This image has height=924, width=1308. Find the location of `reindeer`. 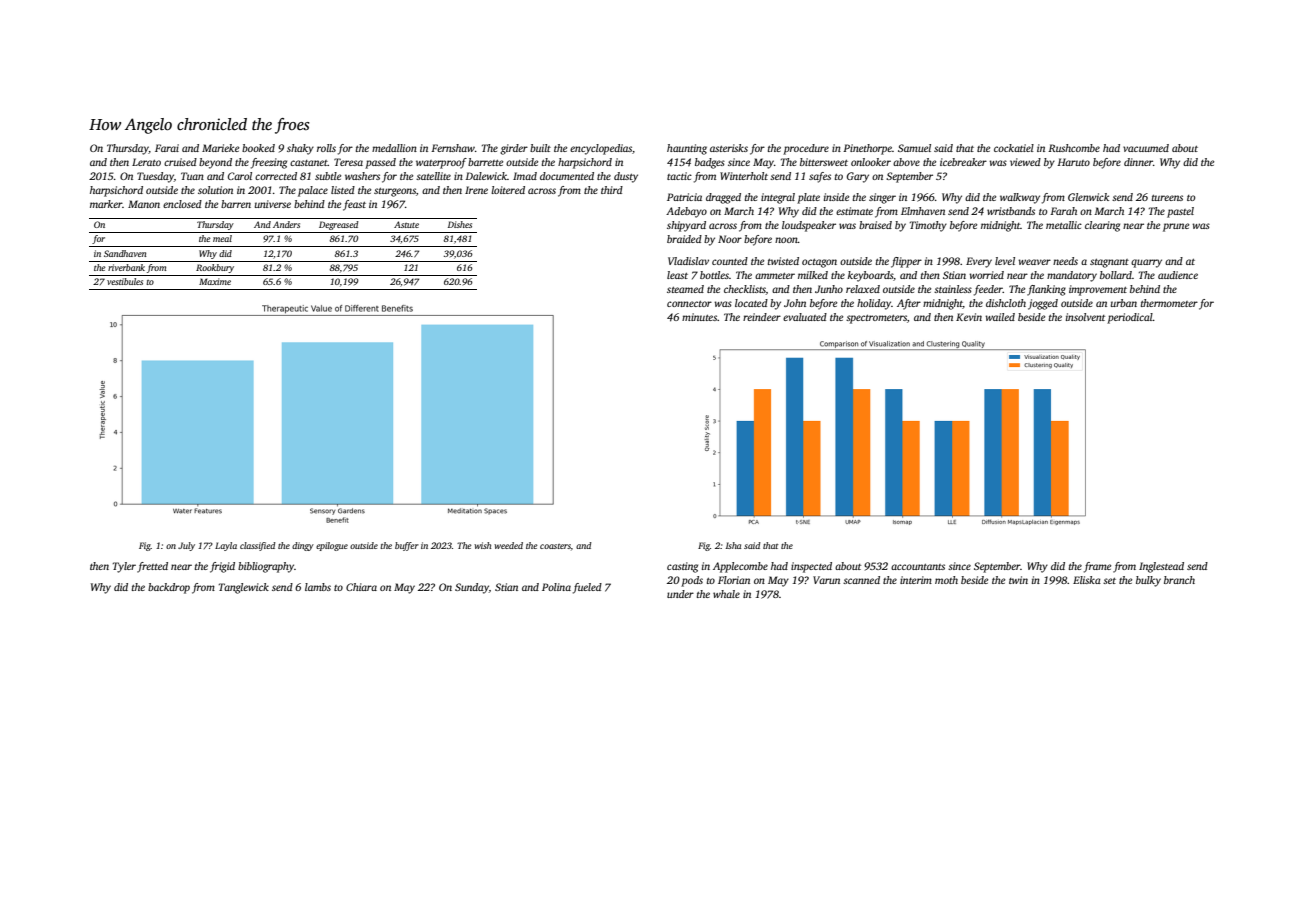

reindeer is located at coordinates (762, 317).
